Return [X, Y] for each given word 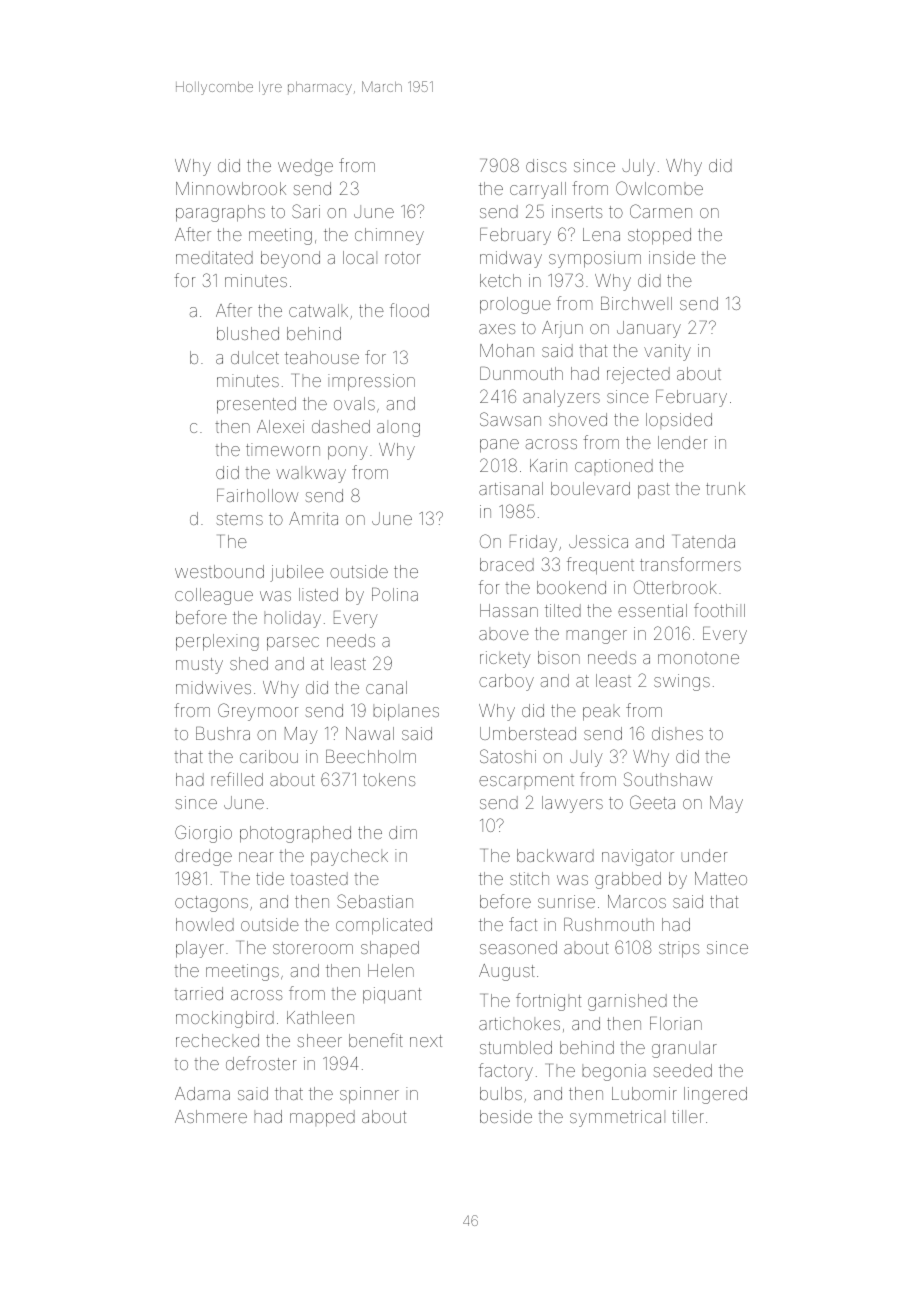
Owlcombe [659, 188]
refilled [237, 779]
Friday [533, 543]
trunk [725, 488]
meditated [214, 257]
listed [318, 594]
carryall [538, 190]
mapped [322, 1118]
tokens [389, 779]
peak [601, 712]
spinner [369, 1095]
